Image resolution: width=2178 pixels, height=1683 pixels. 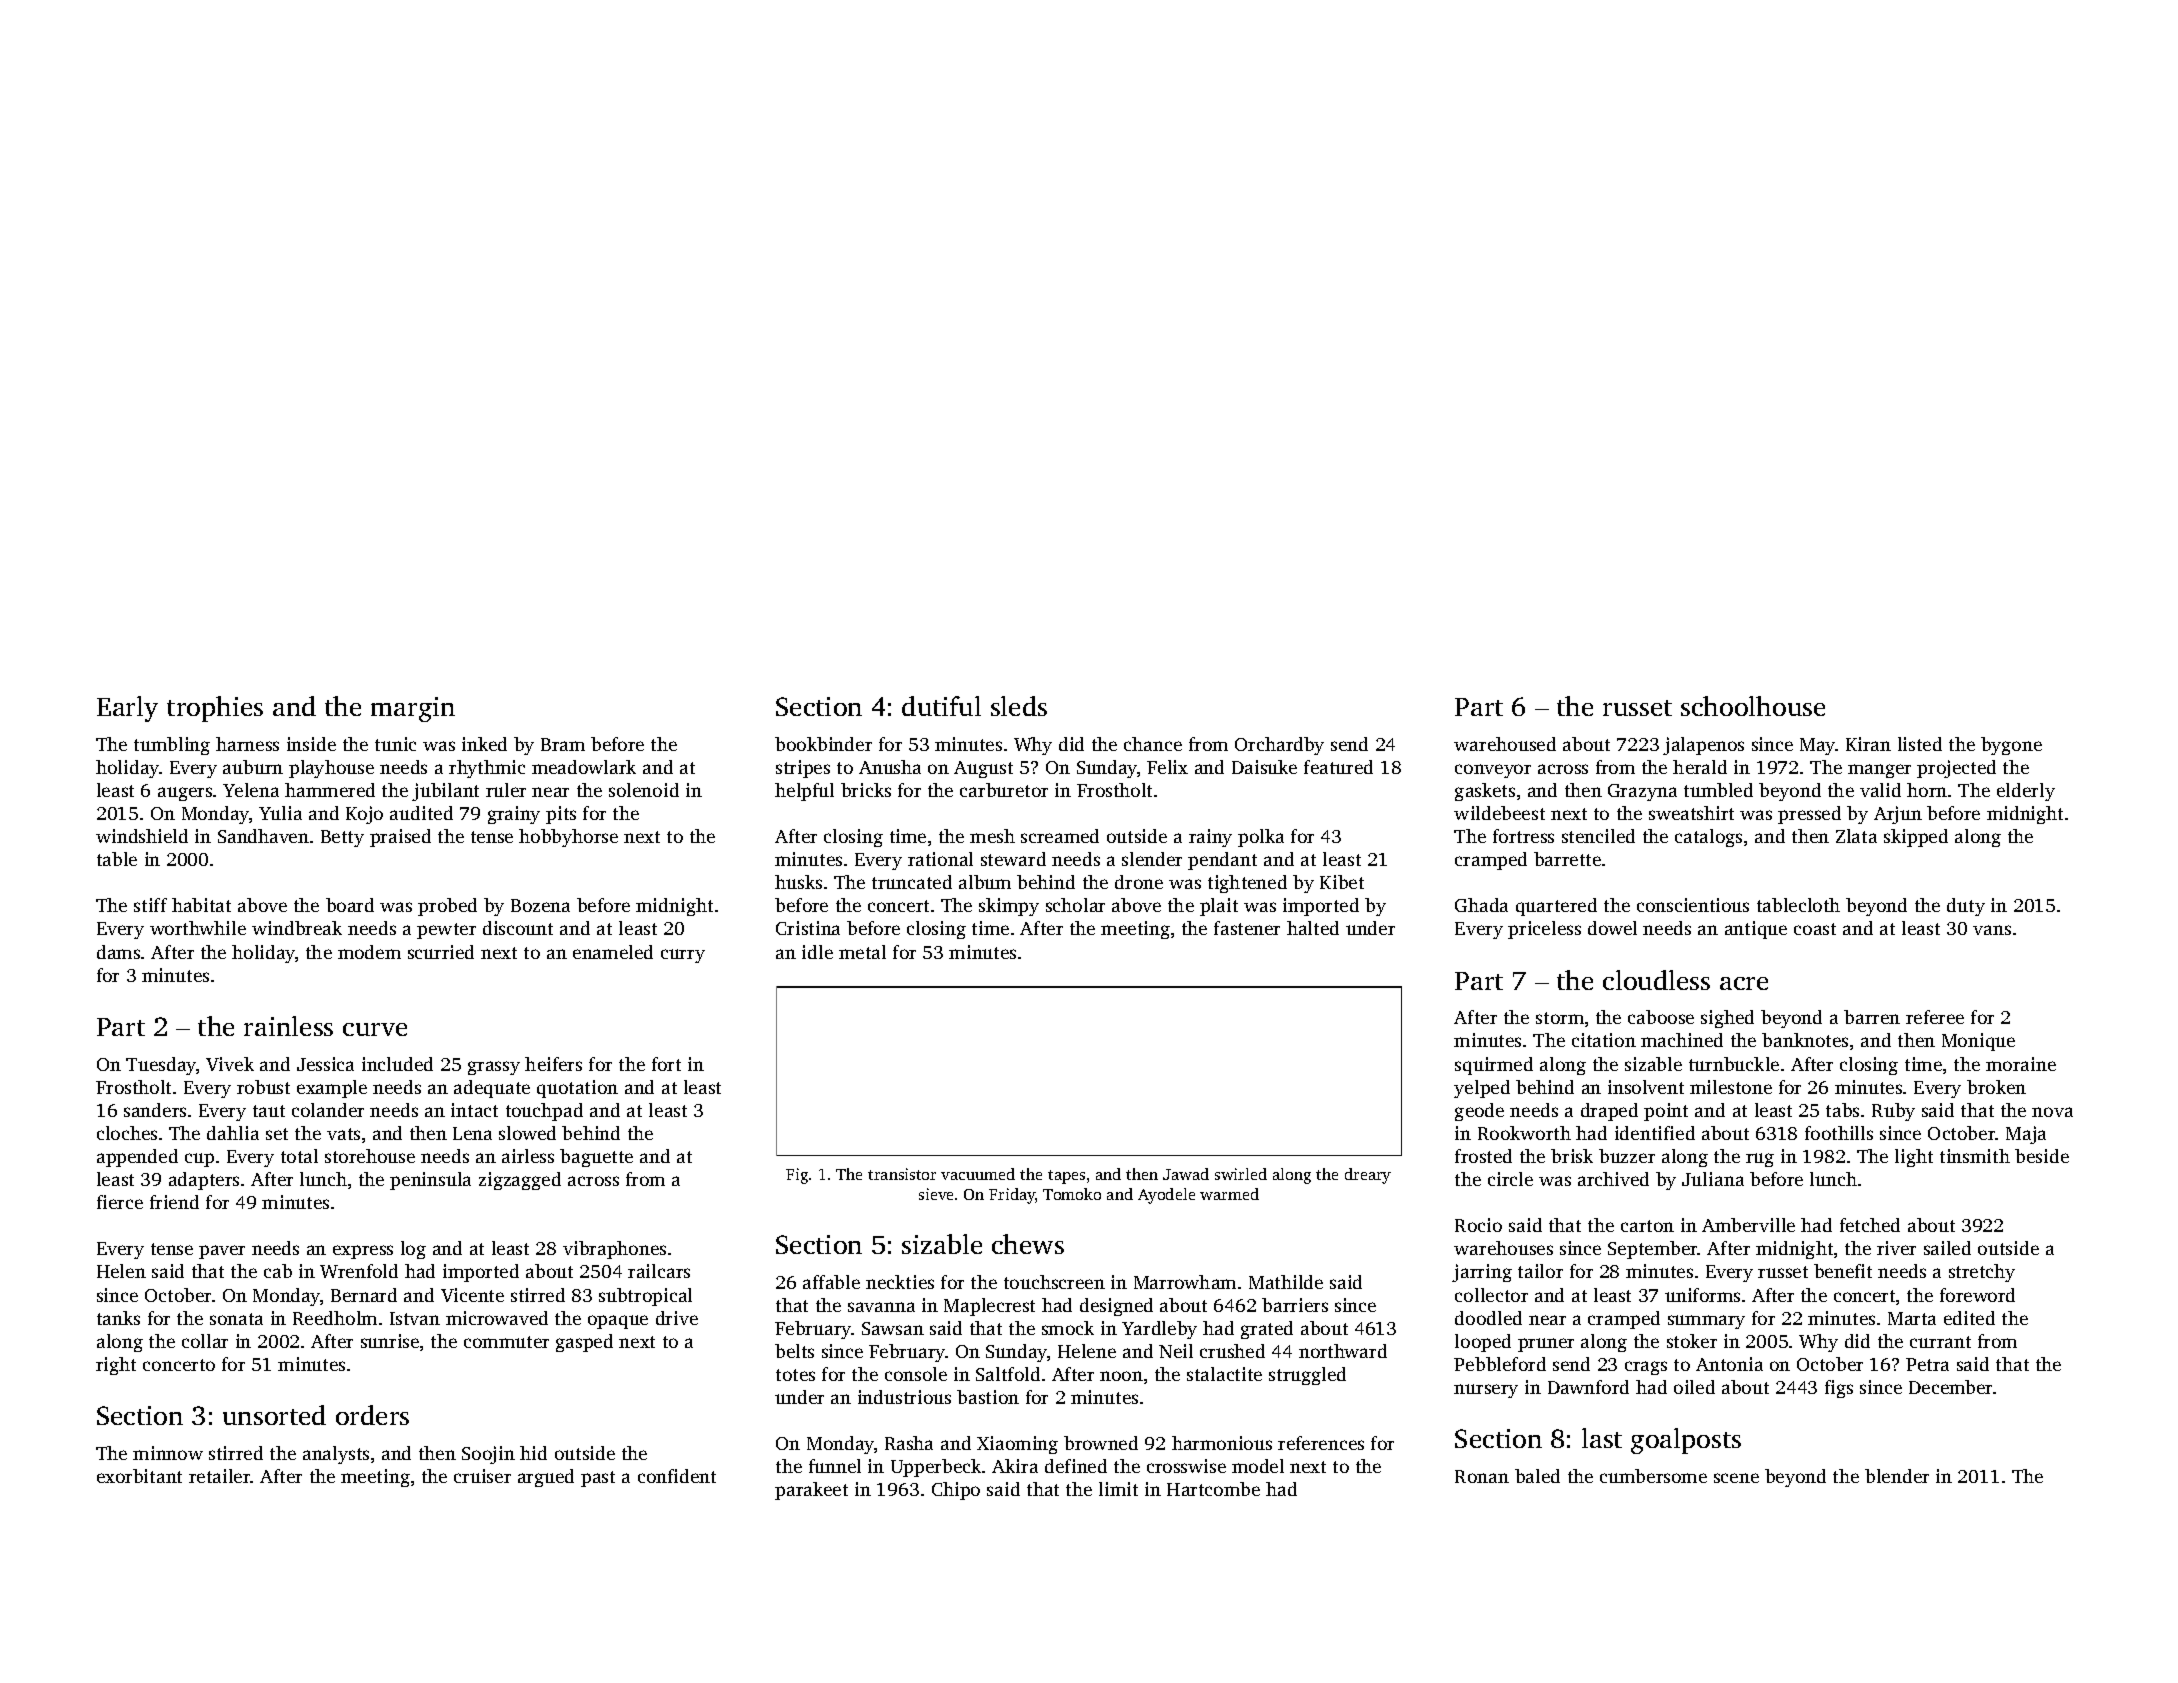 What do you see at coordinates (546, 1478) in the image?
I see `argued` at bounding box center [546, 1478].
